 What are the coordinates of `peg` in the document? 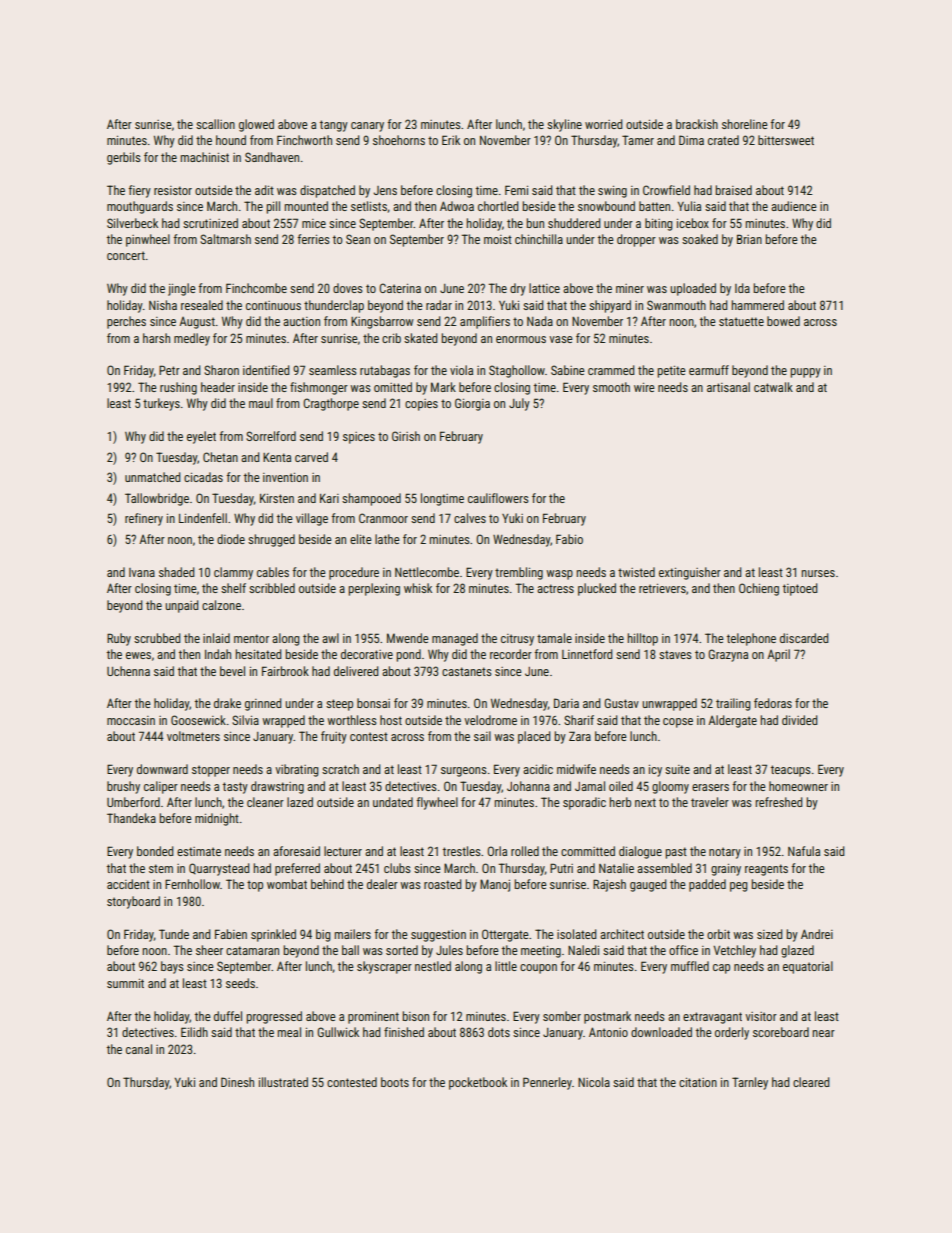 It's located at (739, 887).
